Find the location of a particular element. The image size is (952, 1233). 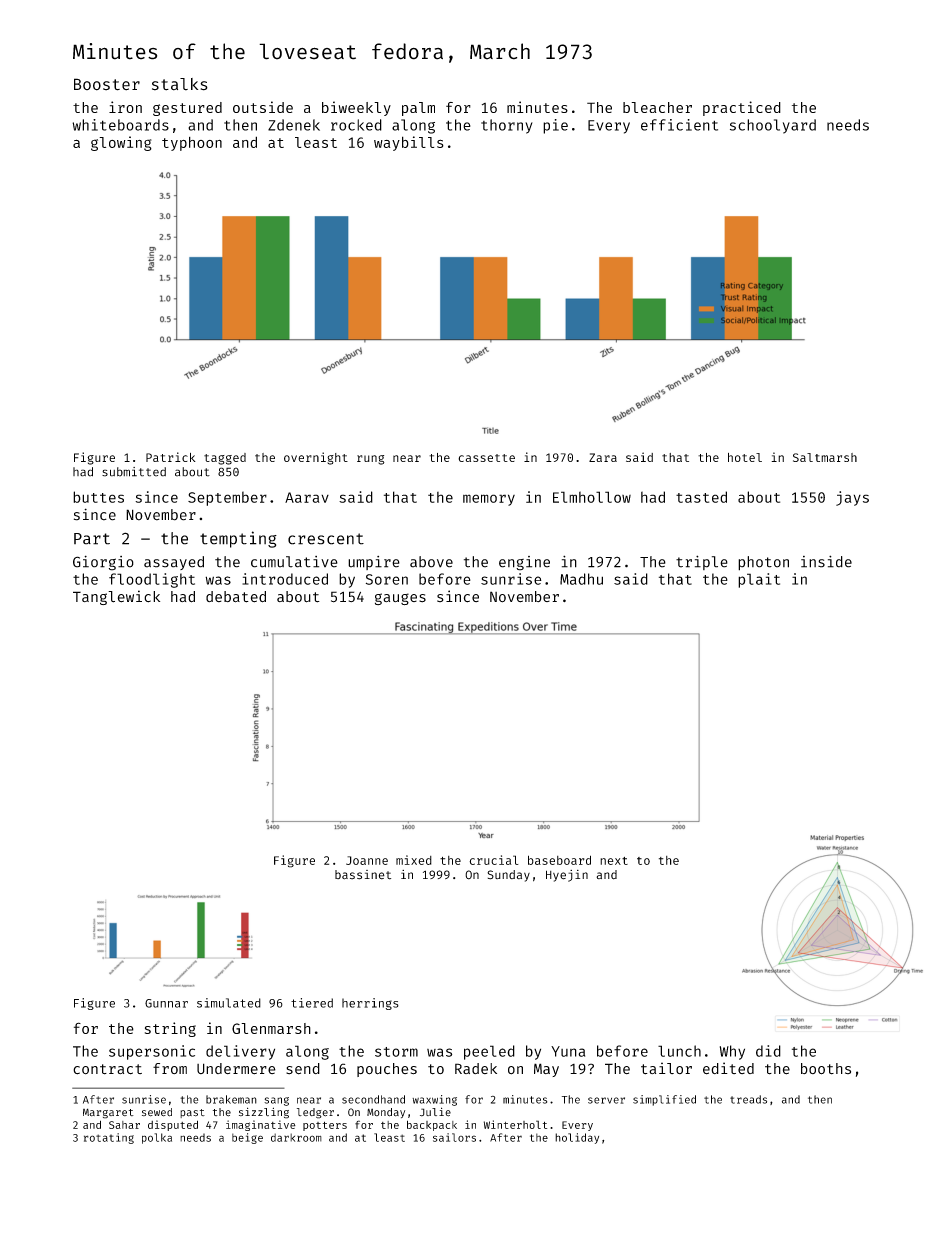

beige is located at coordinates (247, 1138).
